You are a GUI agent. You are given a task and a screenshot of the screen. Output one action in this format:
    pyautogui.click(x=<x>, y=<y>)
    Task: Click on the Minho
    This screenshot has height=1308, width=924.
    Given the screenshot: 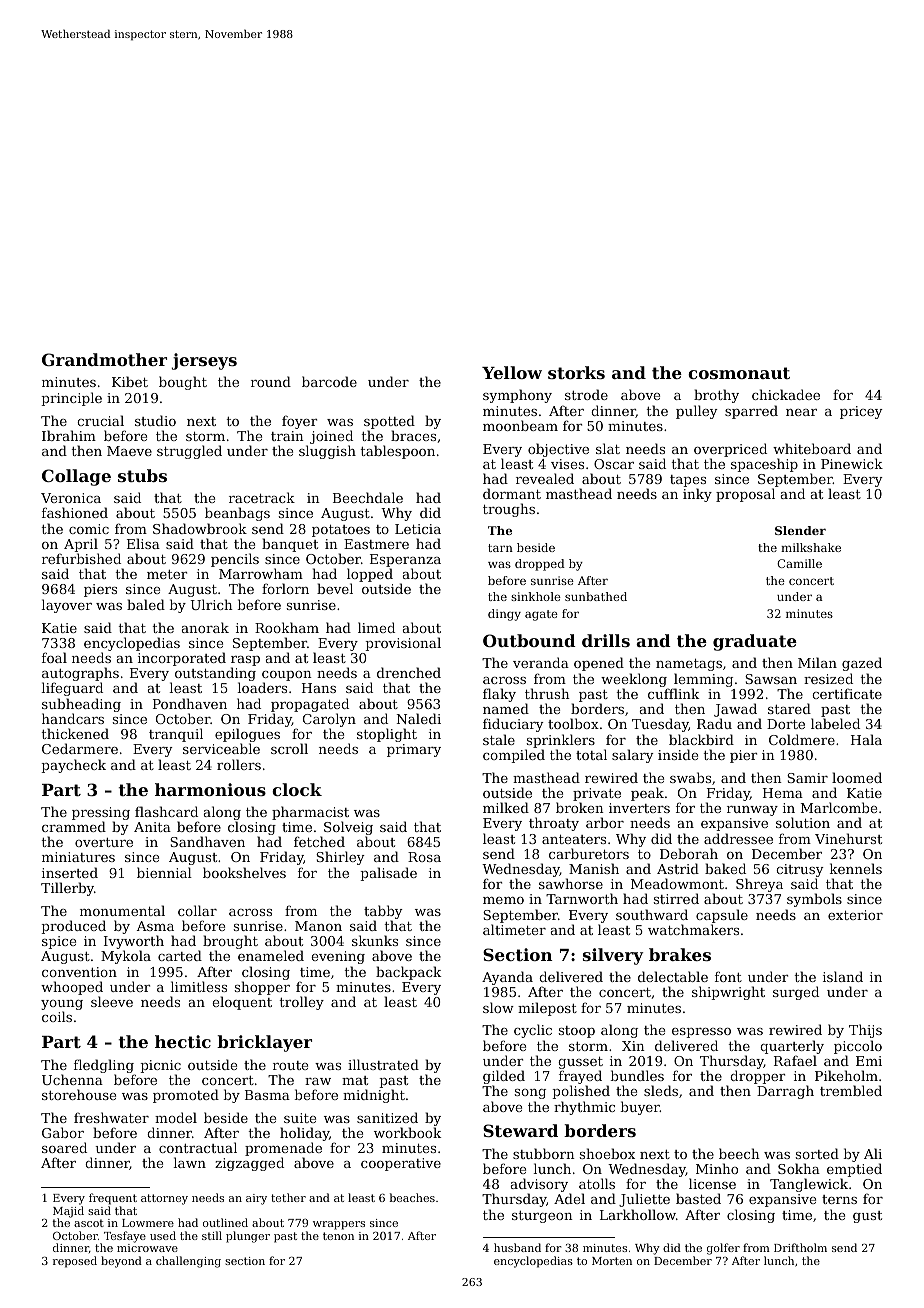 What is the action you would take?
    pyautogui.click(x=717, y=1168)
